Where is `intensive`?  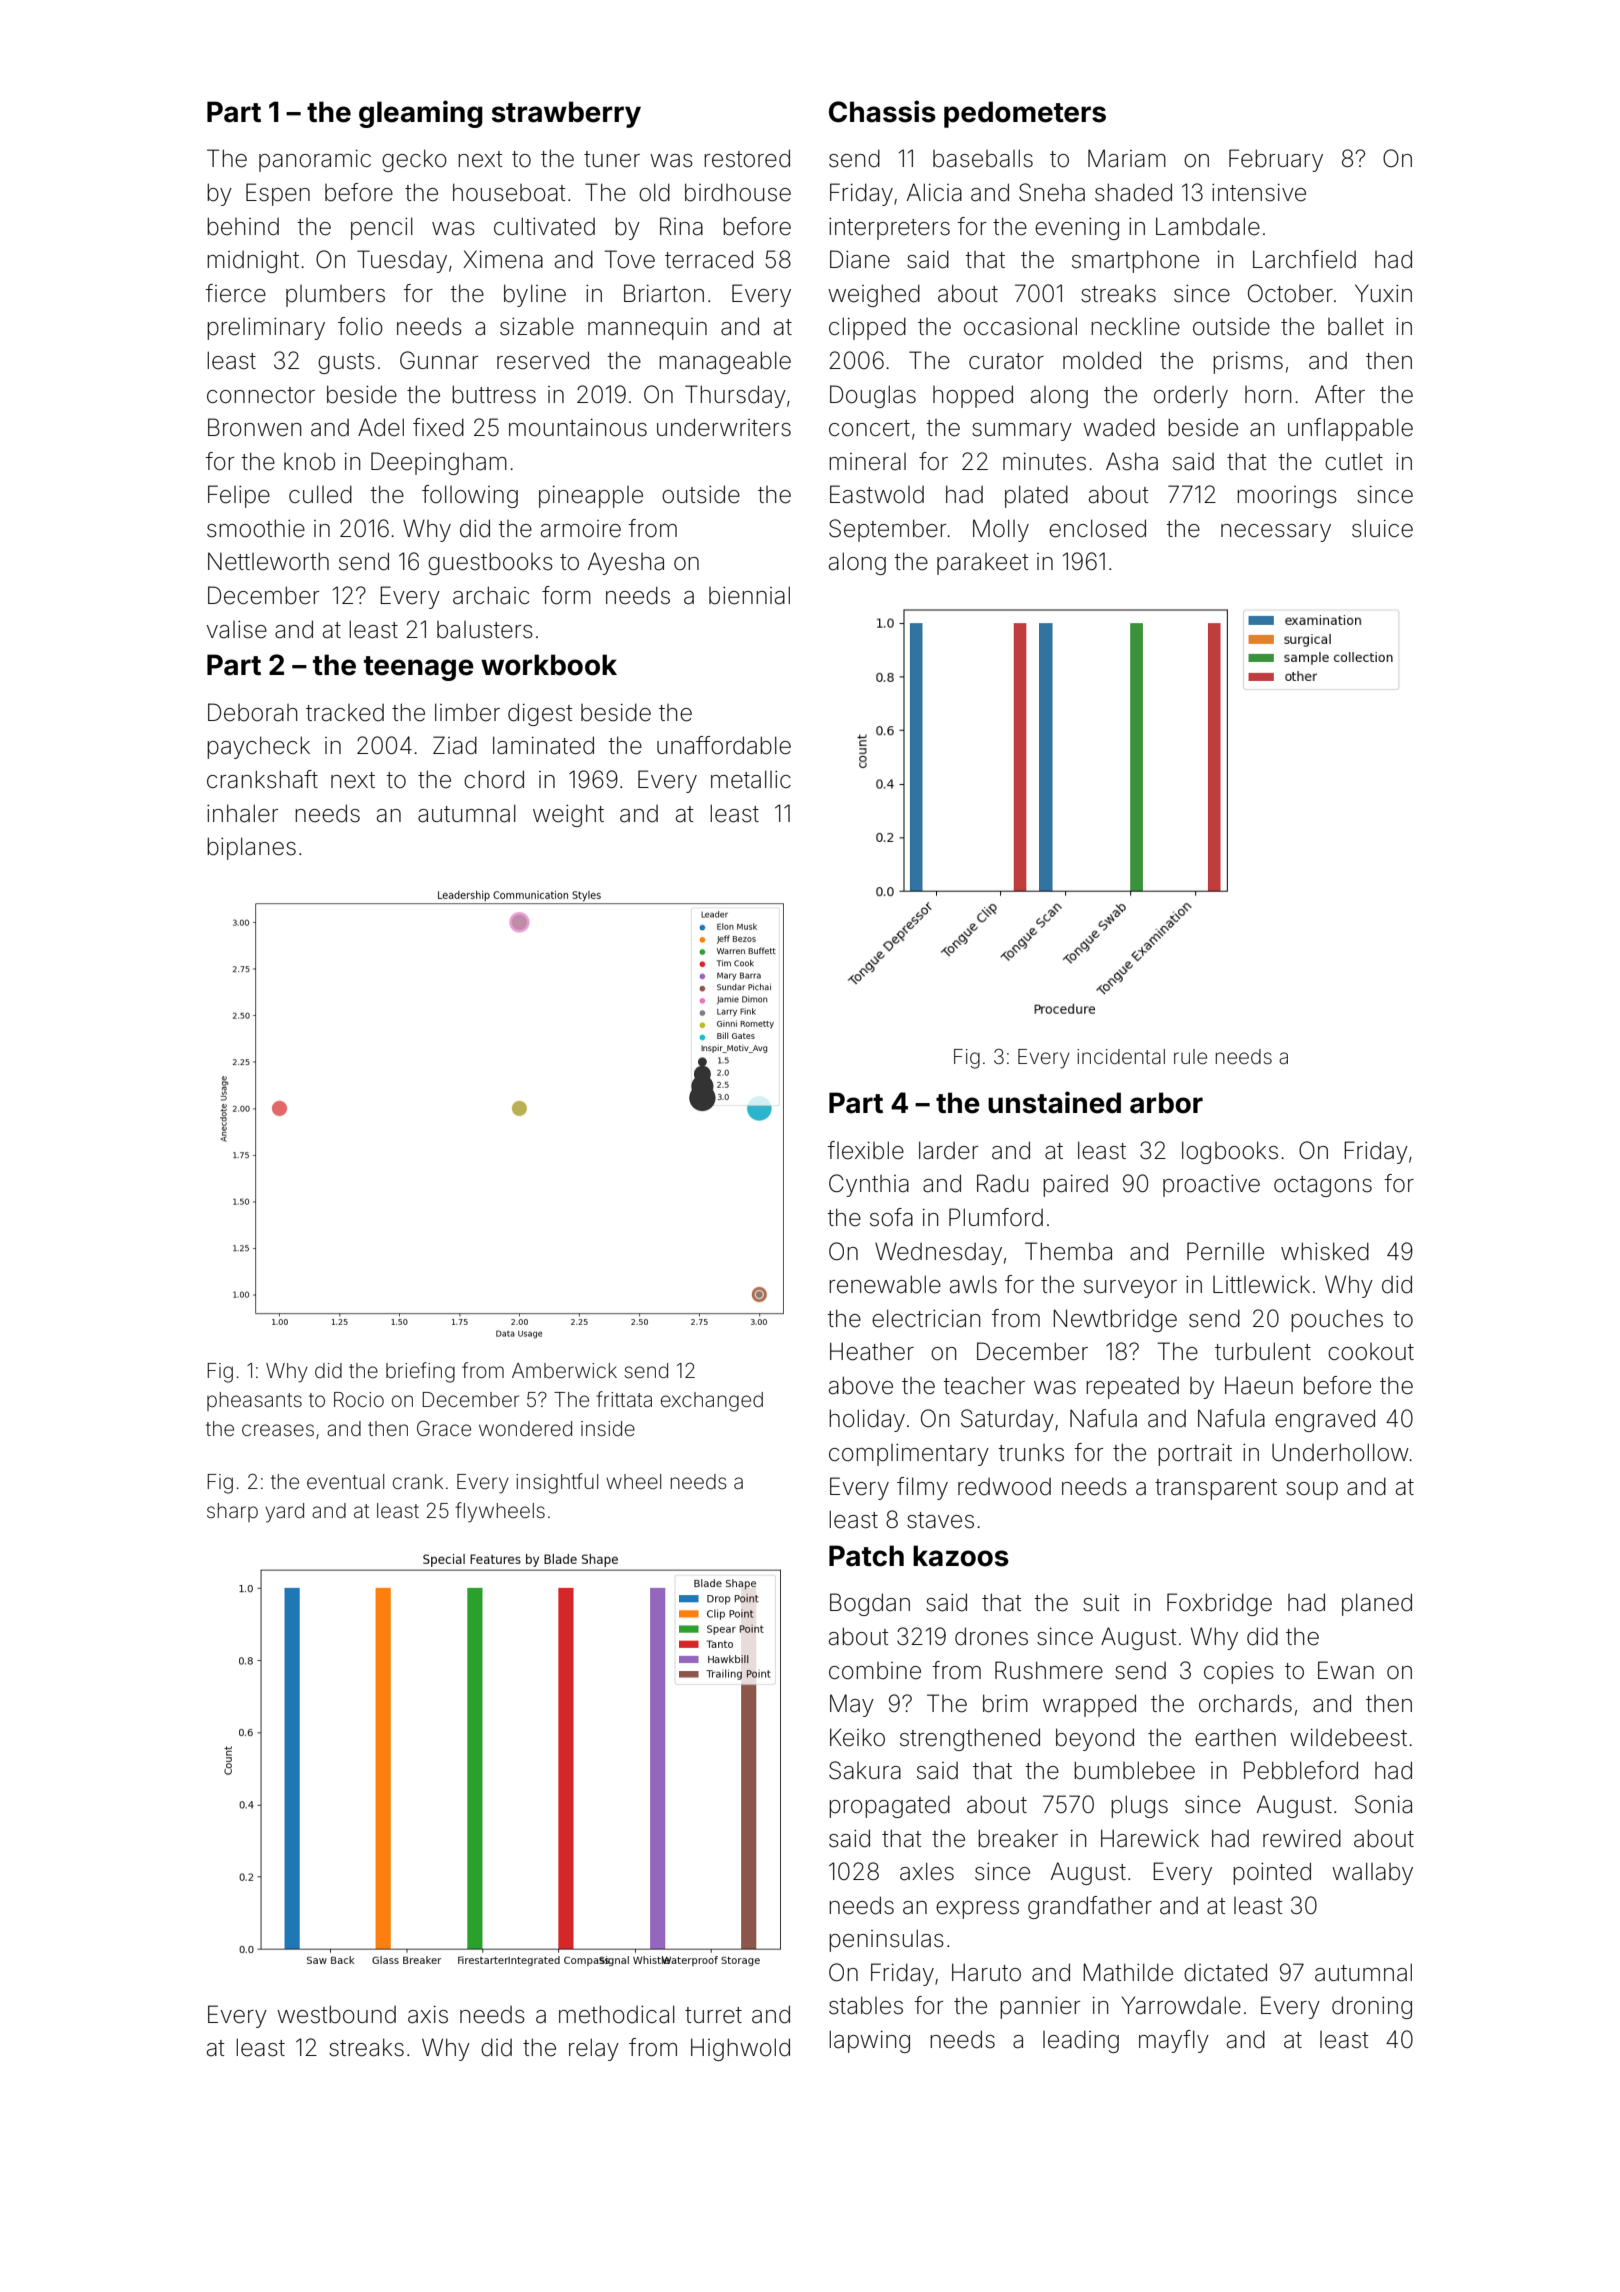
intensive is located at coordinates (1259, 193).
